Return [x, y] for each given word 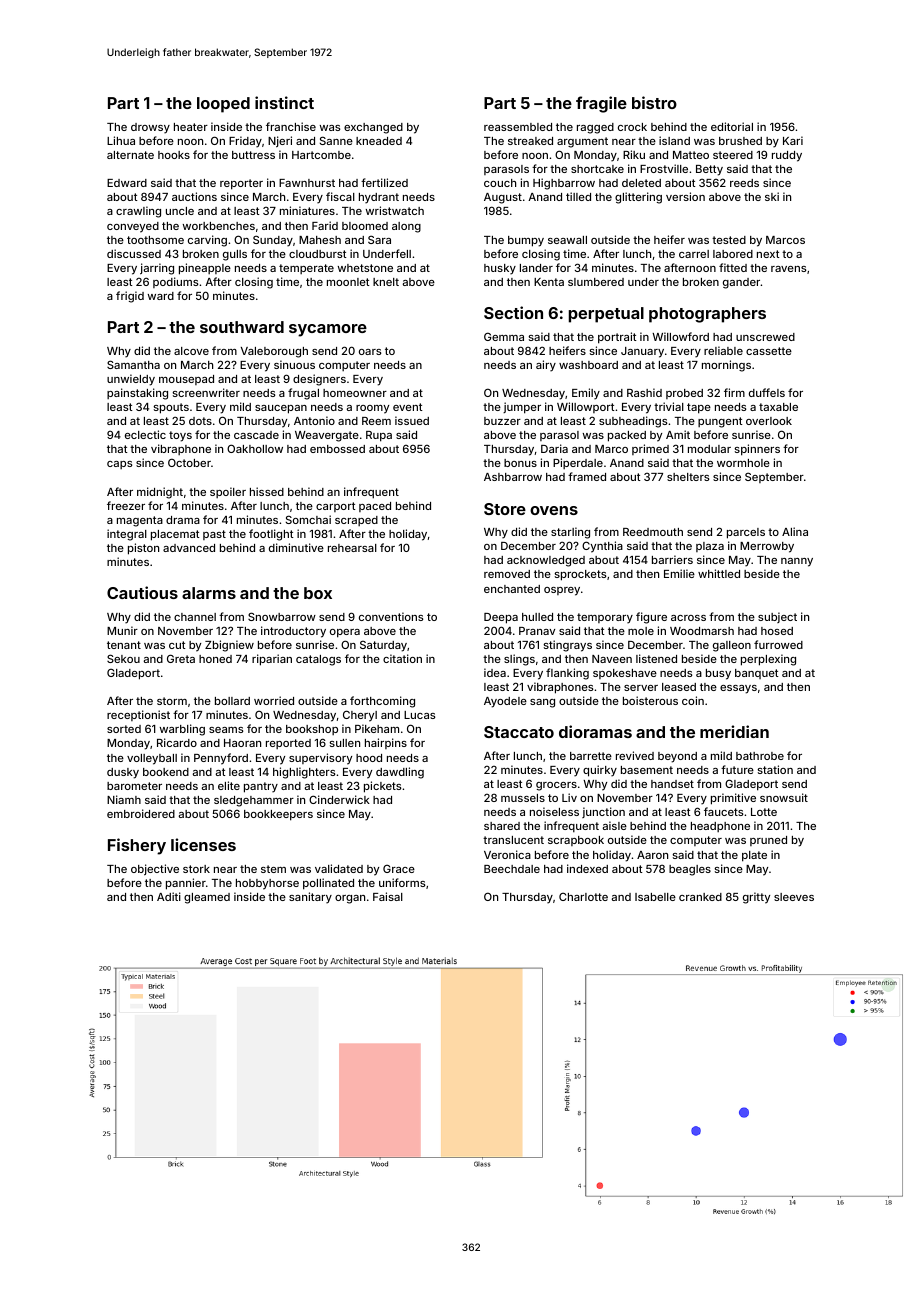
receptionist [138, 715]
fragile [601, 104]
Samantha [133, 364]
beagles [690, 870]
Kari [793, 140]
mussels [523, 798]
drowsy [150, 128]
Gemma [504, 336]
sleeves [794, 897]
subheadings [633, 422]
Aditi [169, 896]
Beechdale [512, 869]
